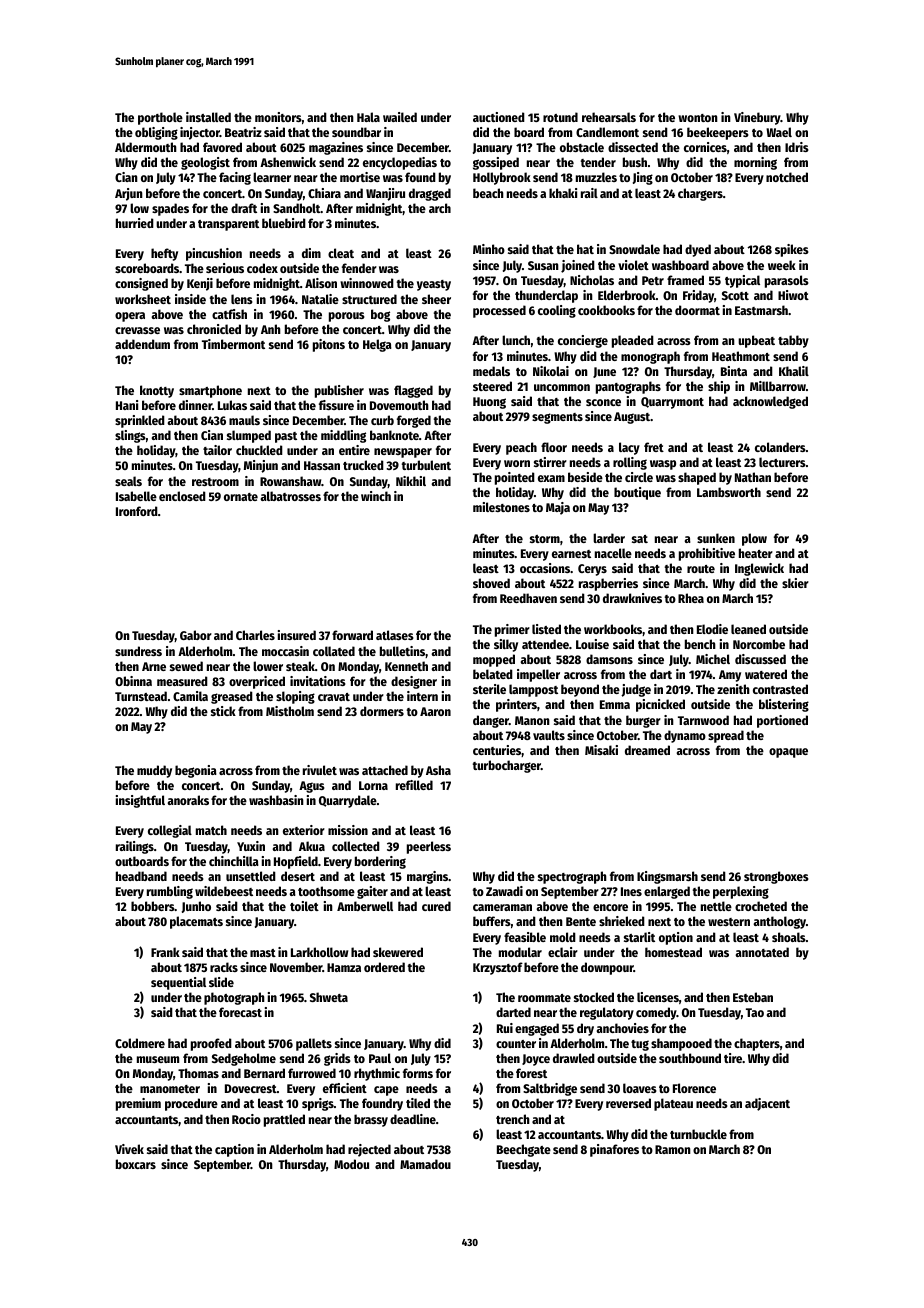 The width and height of the screenshot is (924, 1308). I want to click on sundress, so click(138, 651).
